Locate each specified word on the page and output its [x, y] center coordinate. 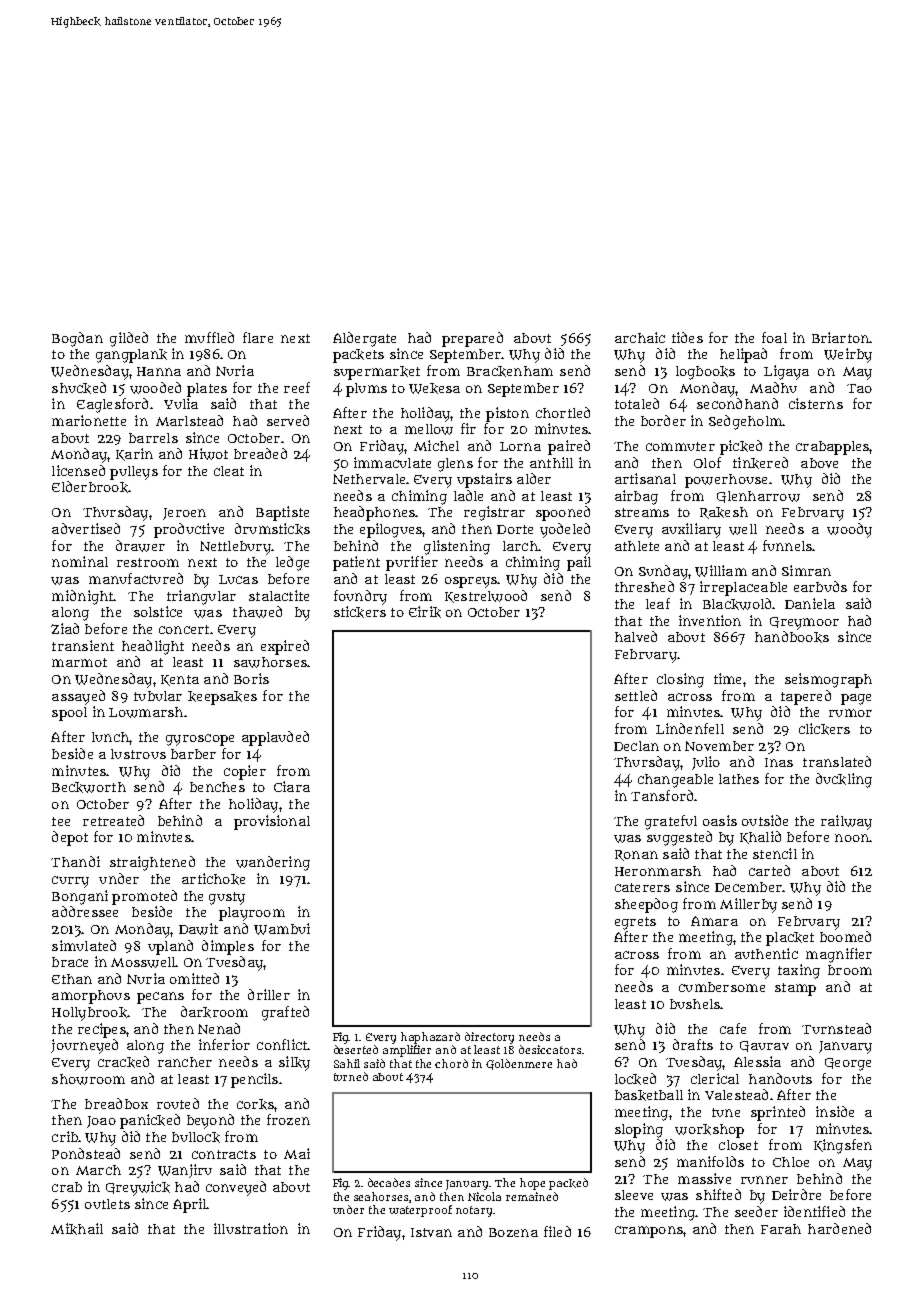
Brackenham [510, 371]
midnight [83, 597]
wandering [273, 863]
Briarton [841, 337]
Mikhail [77, 1229]
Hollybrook [89, 1014]
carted [769, 870]
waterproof [420, 1211]
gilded [129, 339]
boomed [845, 936]
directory [489, 1038]
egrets [635, 923]
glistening [457, 547]
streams [642, 512]
